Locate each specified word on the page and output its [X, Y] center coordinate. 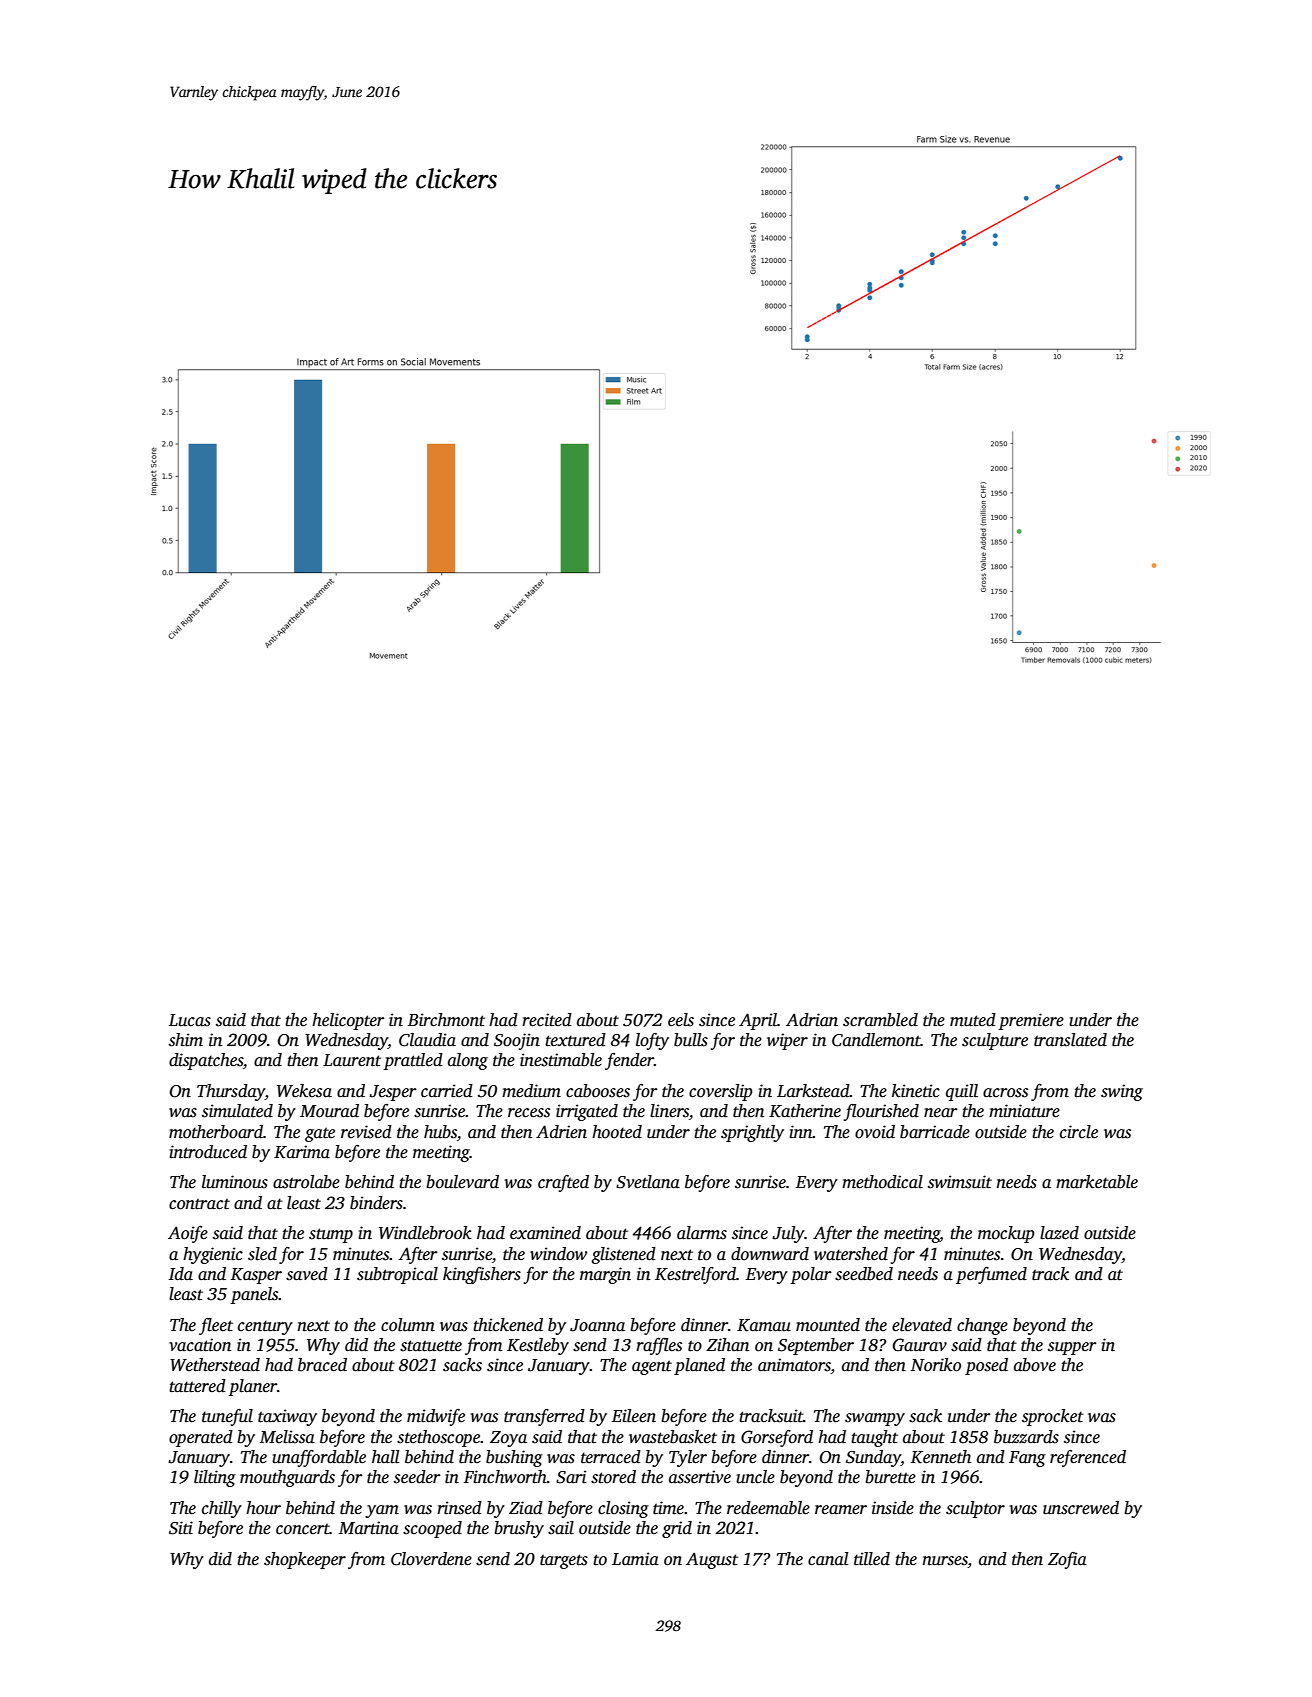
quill [962, 1092]
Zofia [1067, 1560]
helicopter [348, 1021]
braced [322, 1365]
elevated [922, 1325]
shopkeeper [305, 1560]
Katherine [805, 1111]
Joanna [597, 1325]
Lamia [635, 1559]
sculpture [995, 1041]
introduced [208, 1152]
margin [605, 1275]
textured [575, 1040]
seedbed [864, 1274]
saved [307, 1274]
